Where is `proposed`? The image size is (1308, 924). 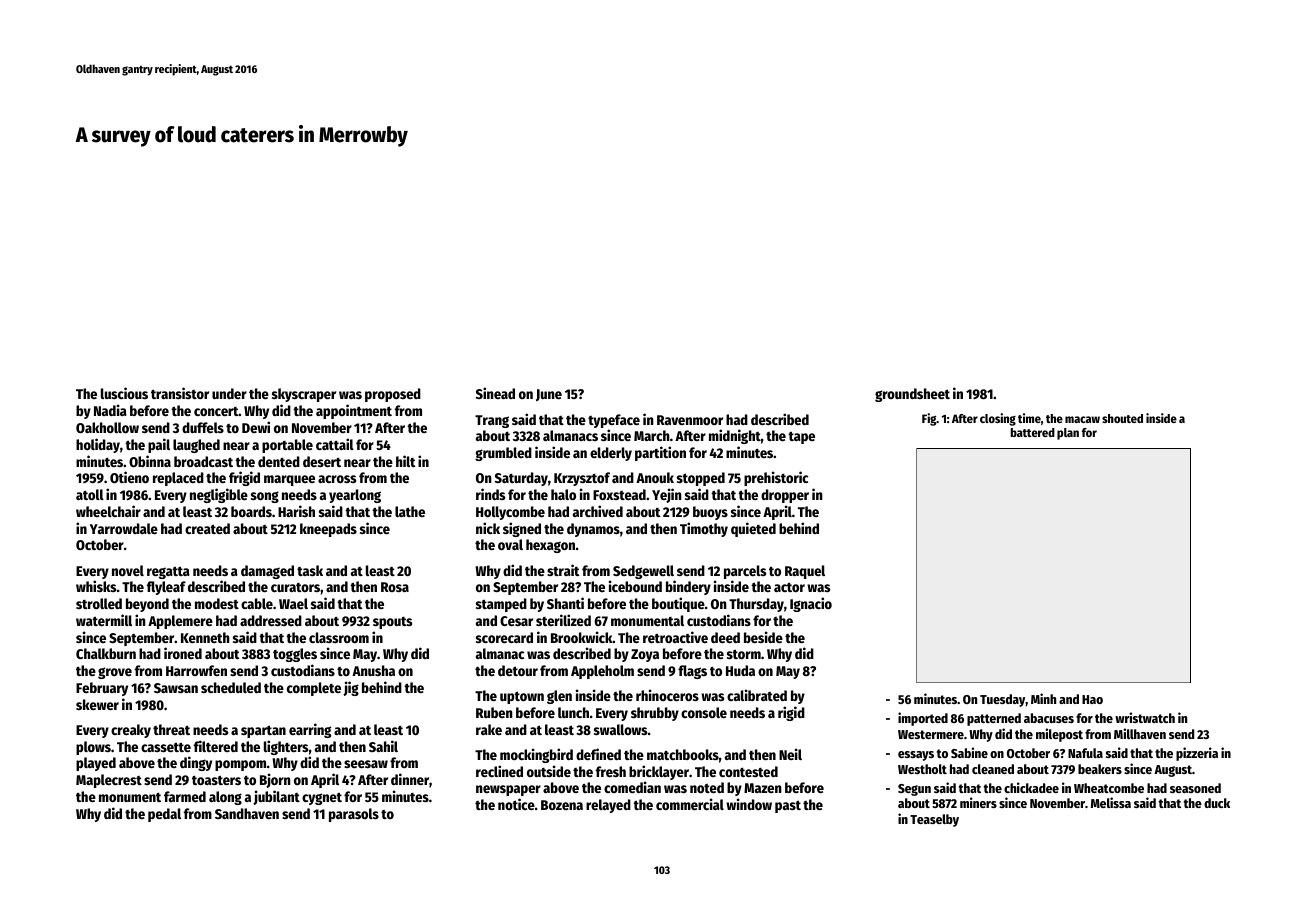 proposed is located at coordinates (393, 395).
